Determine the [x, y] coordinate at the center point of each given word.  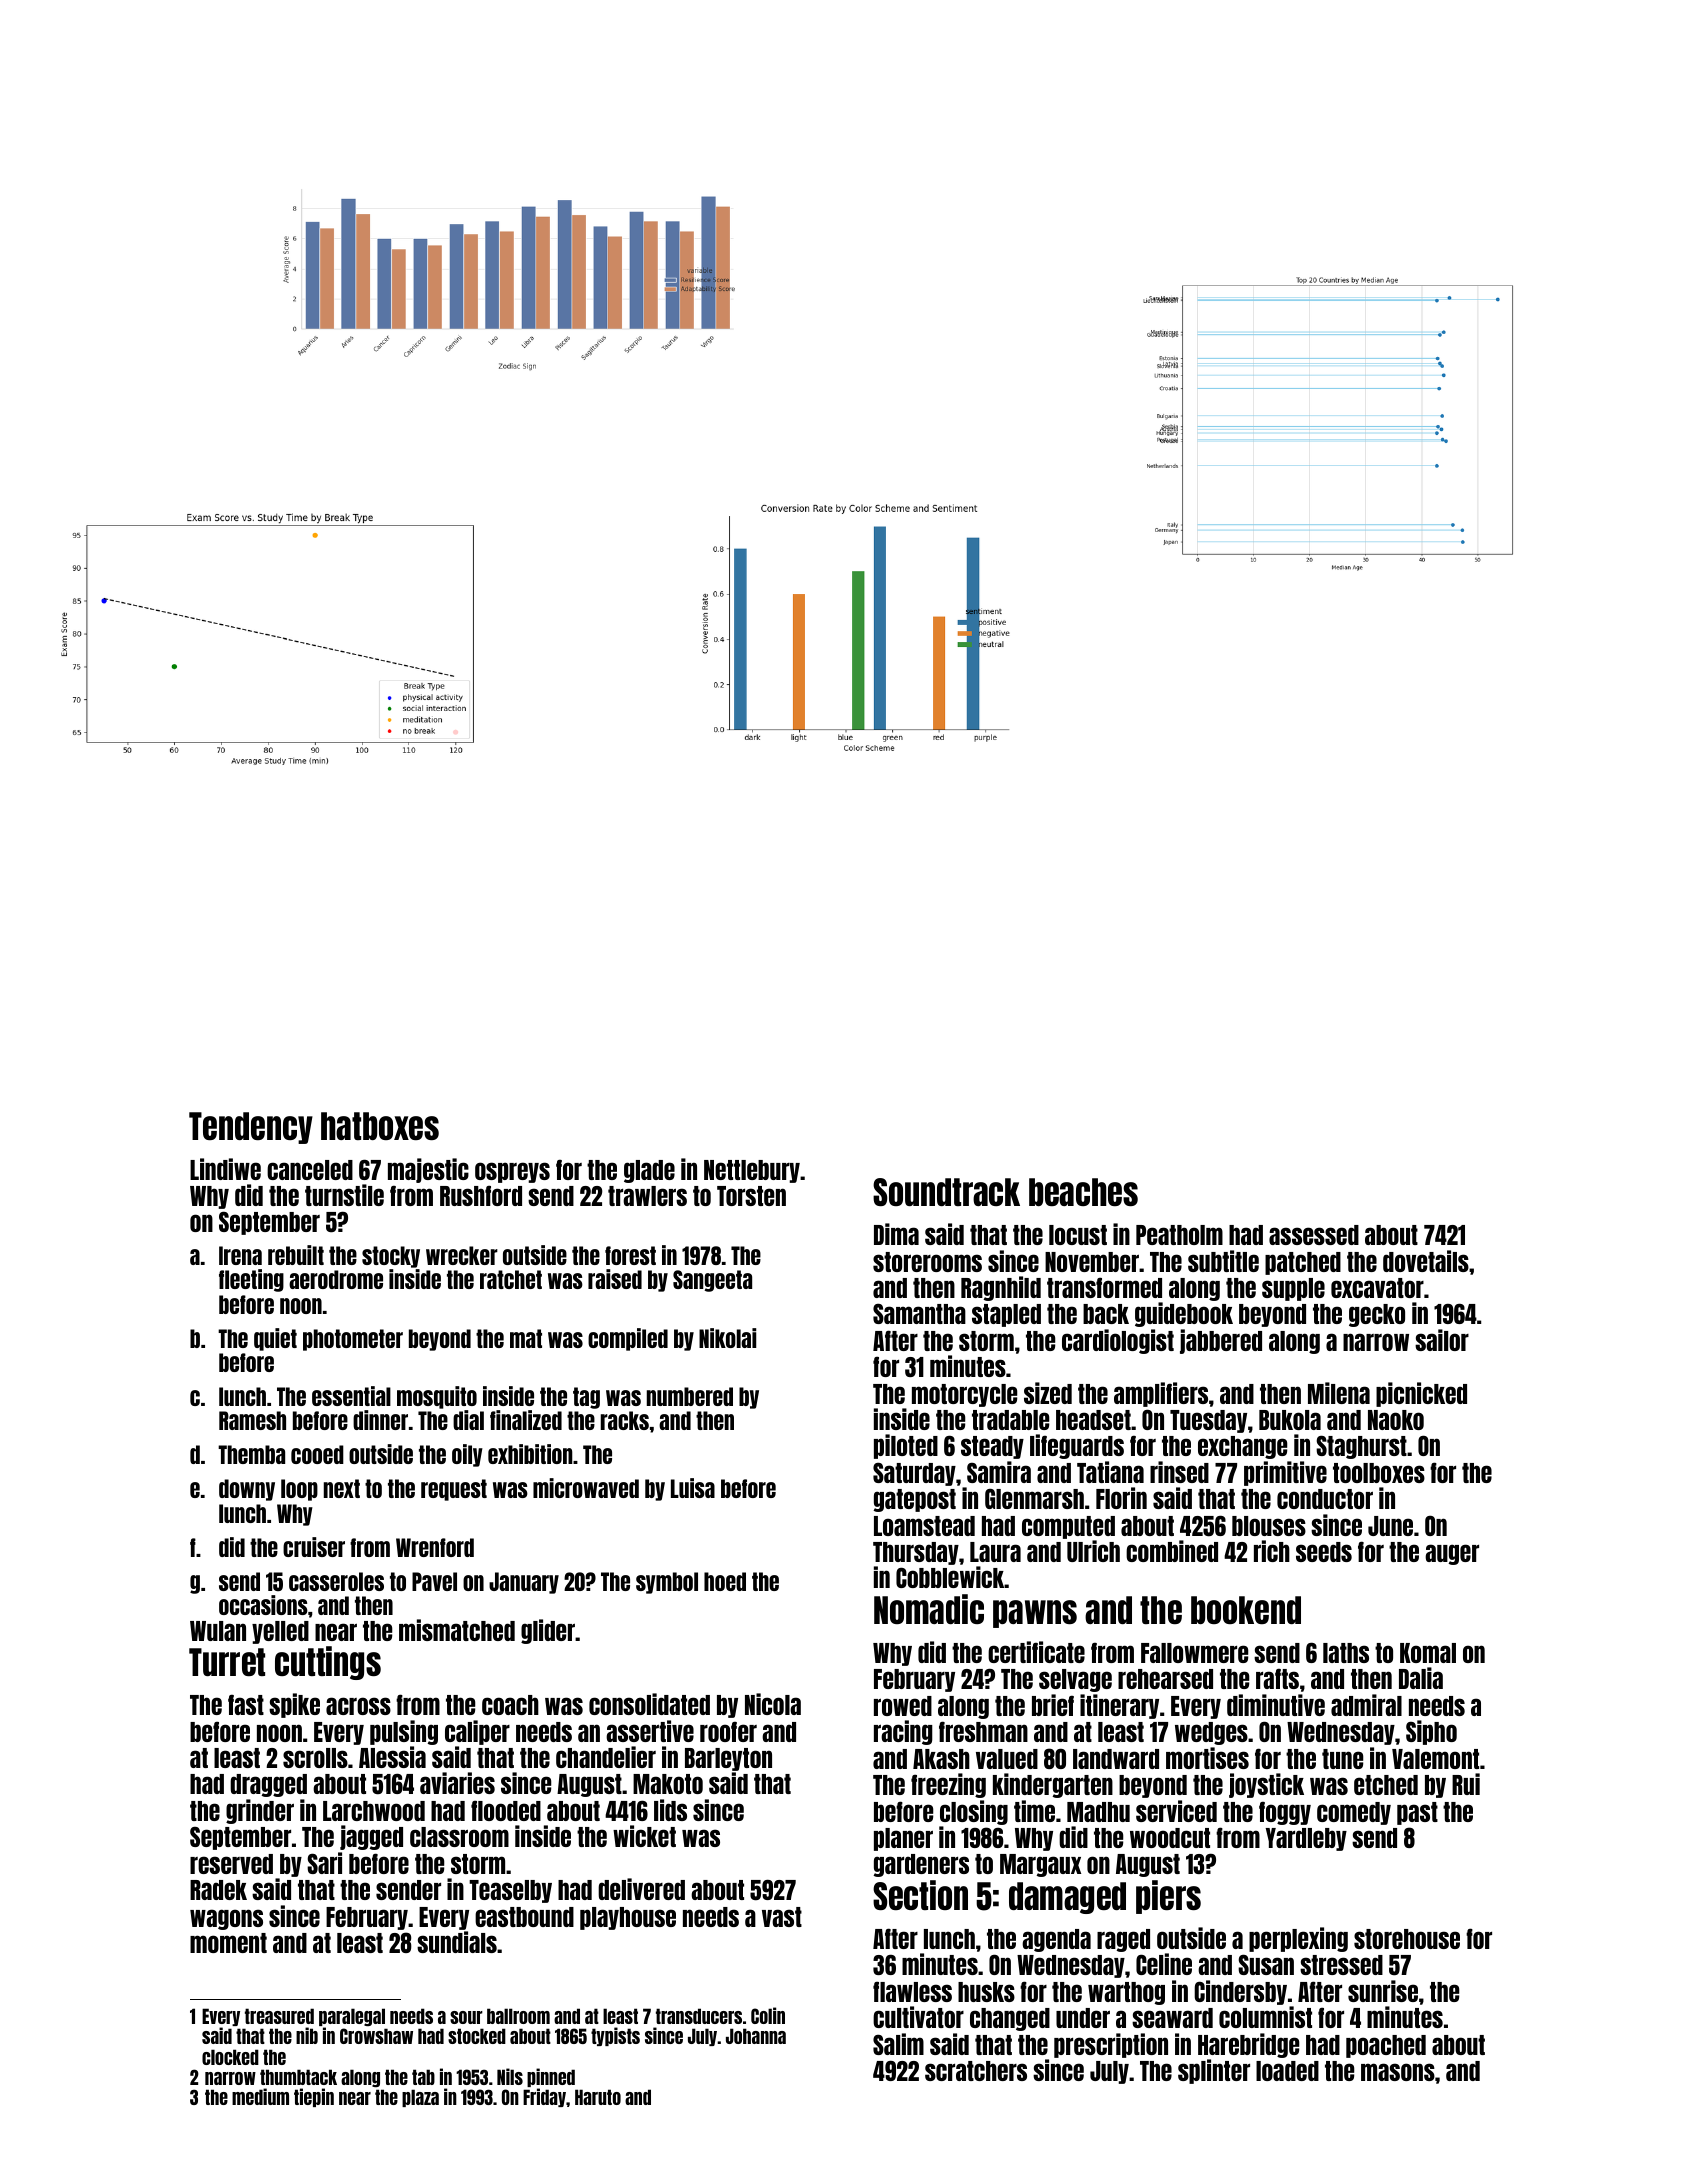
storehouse [1407, 1939]
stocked [477, 2036]
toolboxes [1379, 1473]
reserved [231, 1864]
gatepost [915, 1500]
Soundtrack [946, 1192]
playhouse [628, 1918]
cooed [317, 1454]
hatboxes [380, 1126]
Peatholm [1179, 1235]
